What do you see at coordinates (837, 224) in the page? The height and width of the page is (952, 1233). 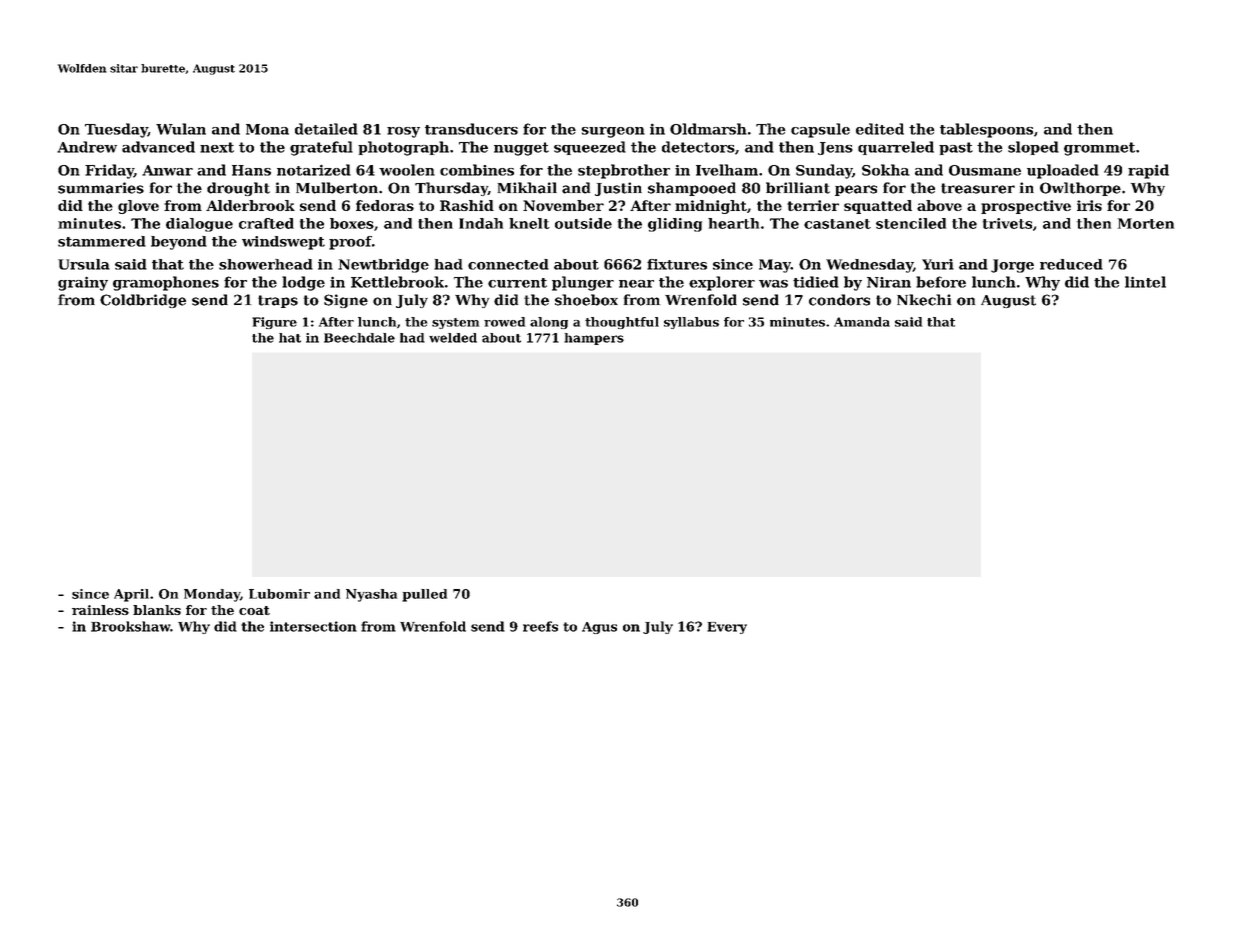 I see `castanet` at bounding box center [837, 224].
